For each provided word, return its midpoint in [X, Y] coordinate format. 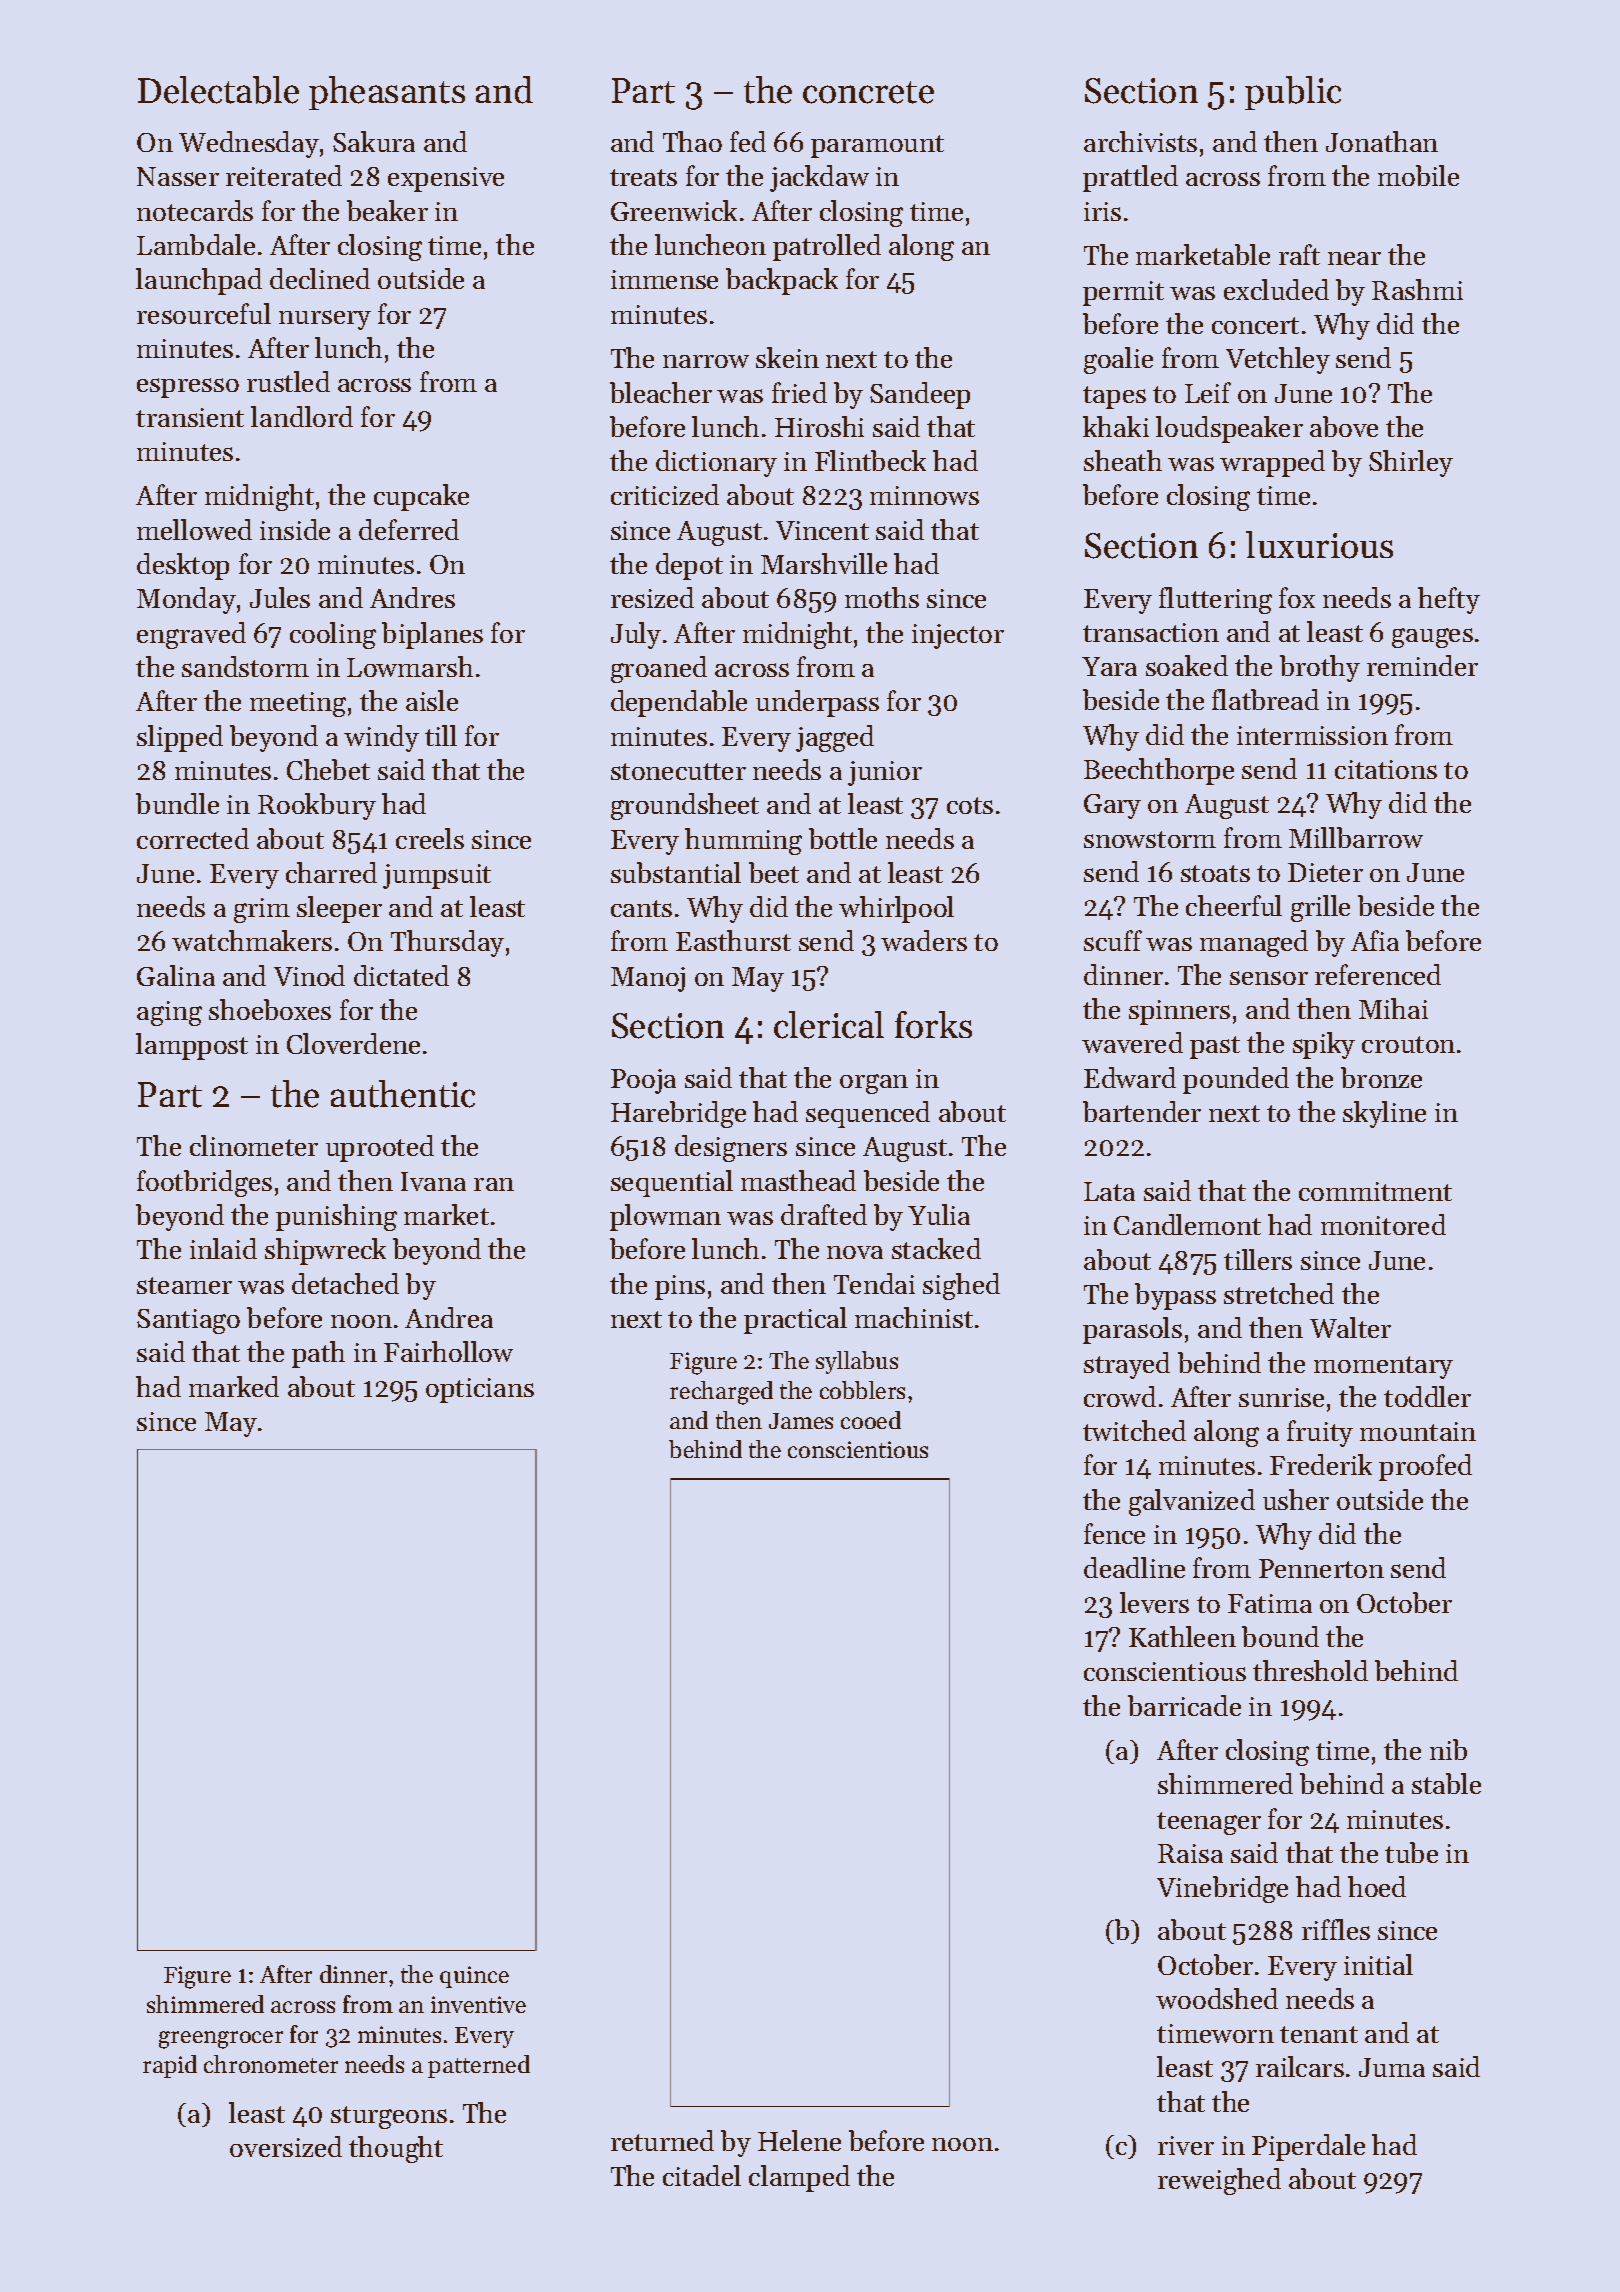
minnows [924, 495]
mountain [1418, 1431]
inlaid [223, 1248]
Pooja [643, 1081]
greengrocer [221, 2040]
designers [731, 1148]
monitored [1383, 1224]
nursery [325, 320]
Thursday [447, 943]
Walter [1350, 1327]
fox [1297, 597]
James [801, 1421]
